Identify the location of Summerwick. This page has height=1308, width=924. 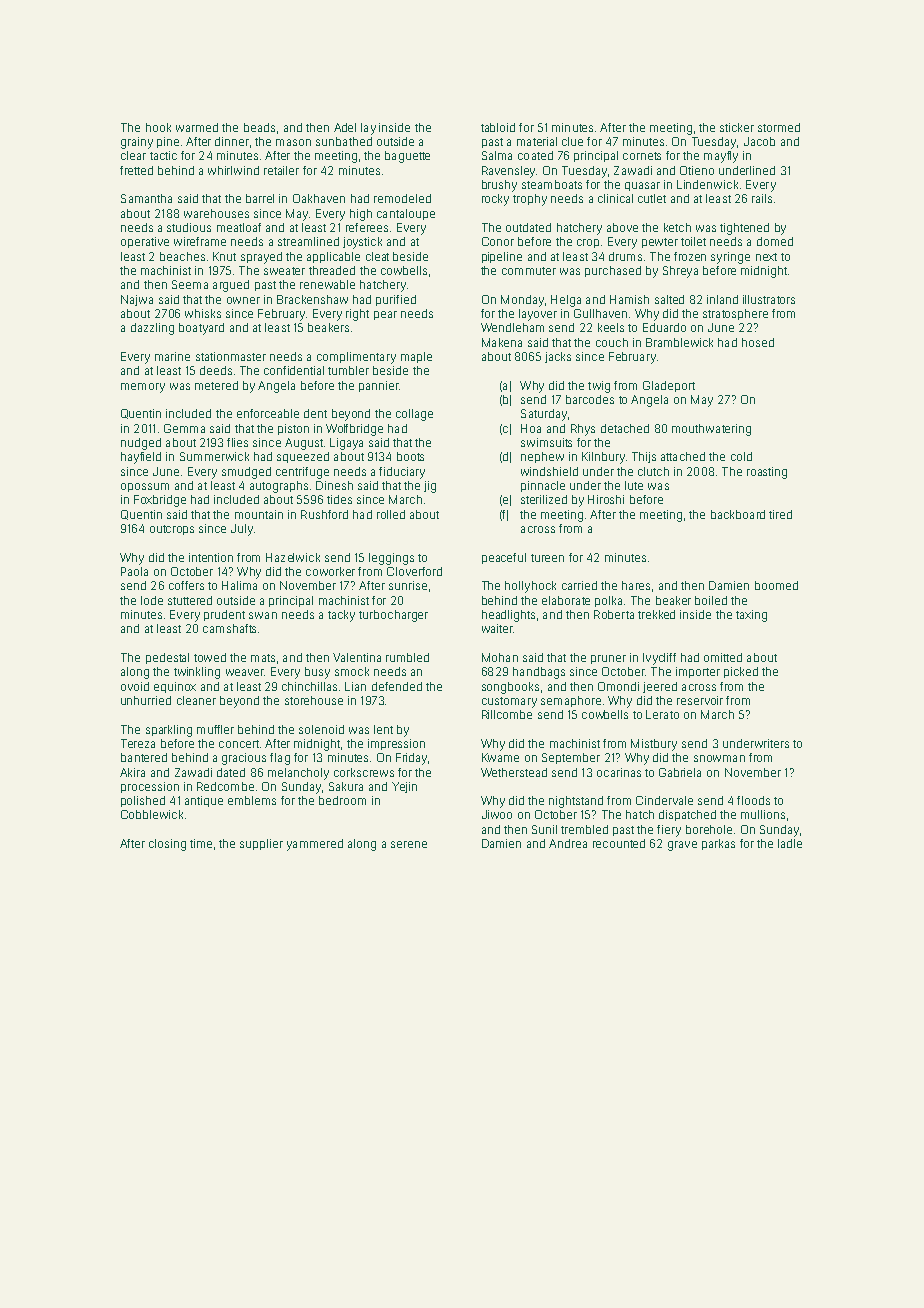
(214, 456).
